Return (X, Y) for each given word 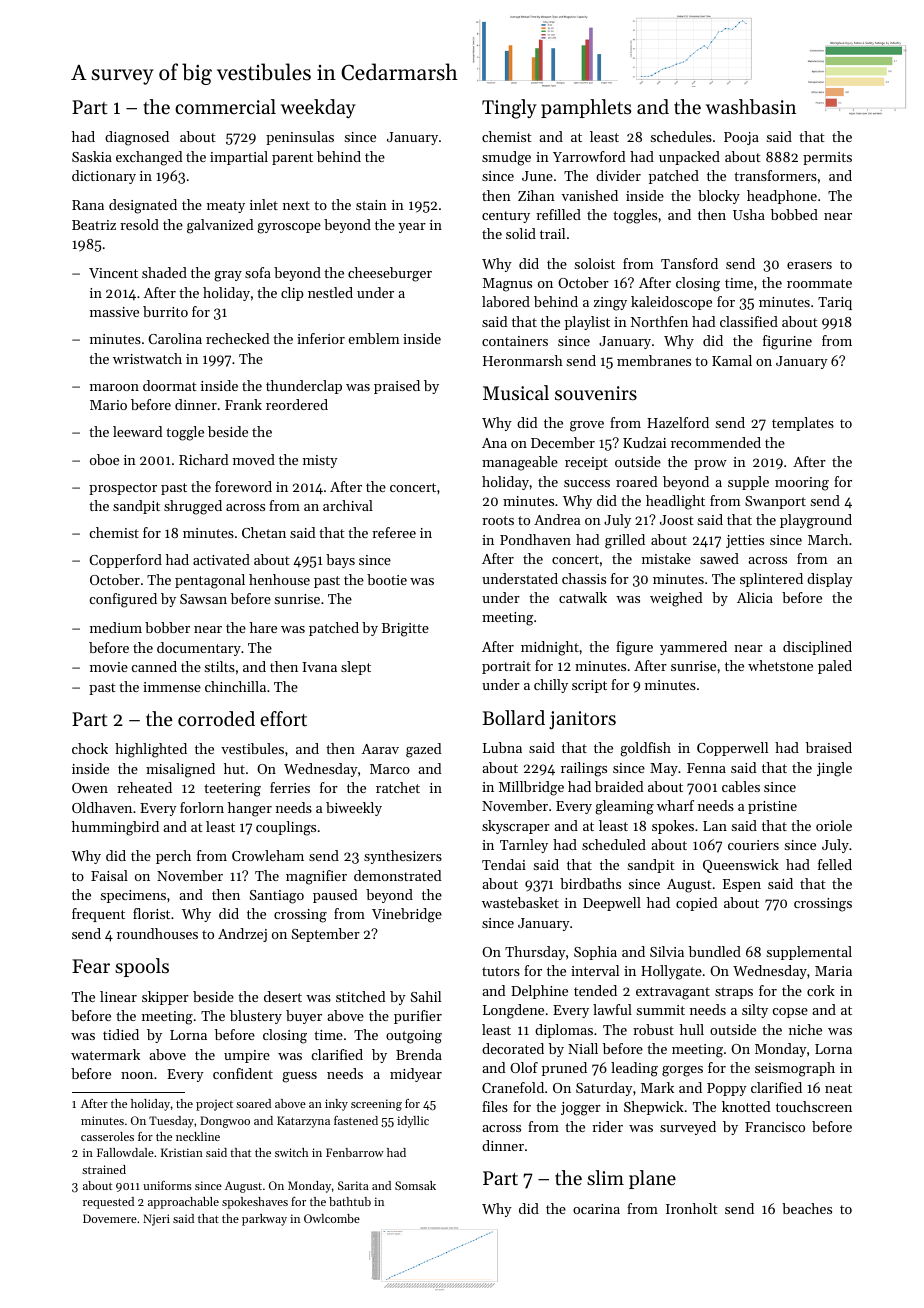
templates (803, 424)
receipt (586, 463)
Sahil (426, 996)
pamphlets (586, 108)
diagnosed (137, 138)
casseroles (107, 1136)
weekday (318, 108)
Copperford (125, 561)
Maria (833, 971)
